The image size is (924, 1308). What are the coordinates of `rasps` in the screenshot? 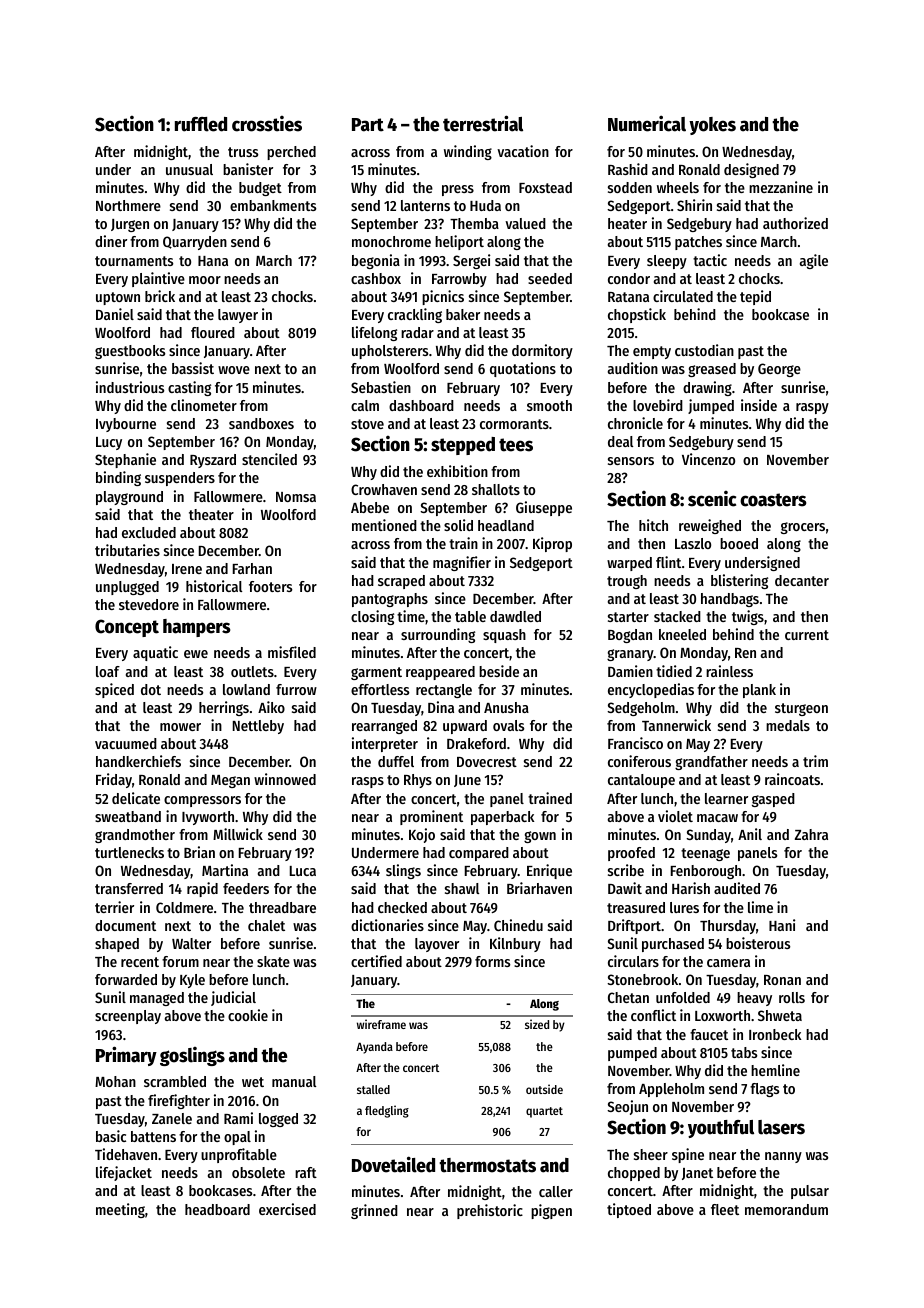 It's located at (368, 782).
